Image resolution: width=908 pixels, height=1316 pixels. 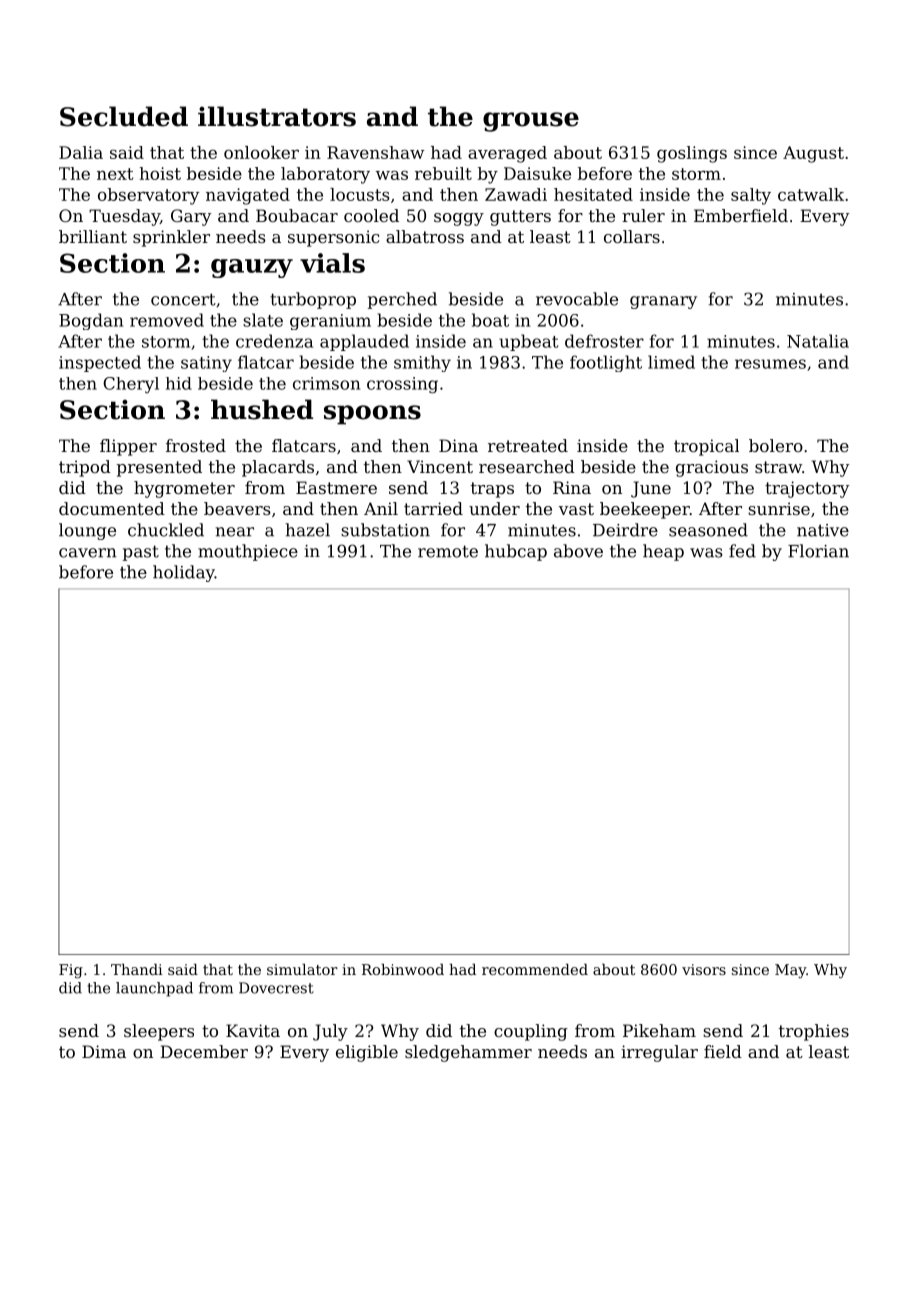 What do you see at coordinates (818, 551) in the screenshot?
I see `Florian` at bounding box center [818, 551].
